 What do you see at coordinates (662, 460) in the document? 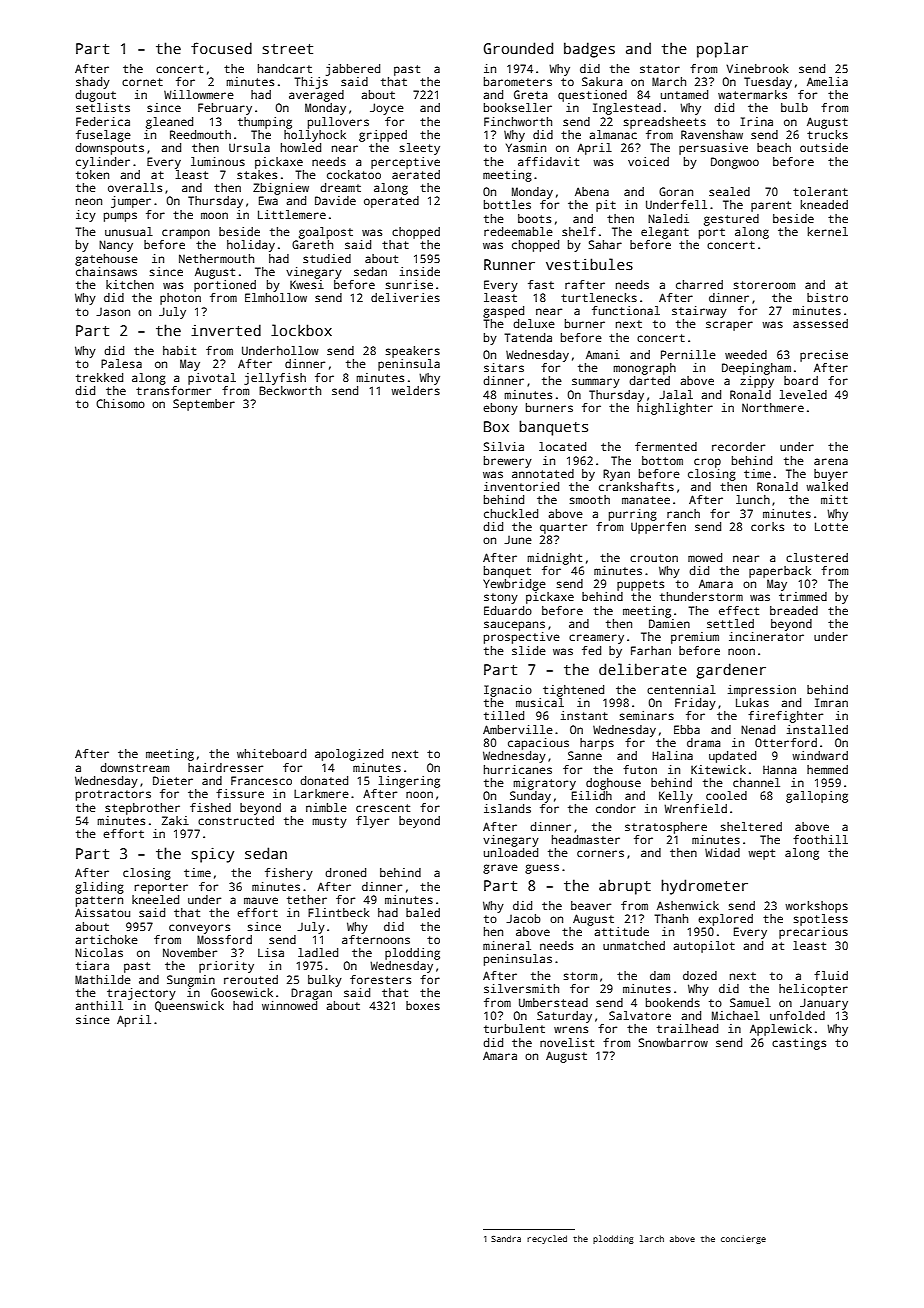
I see `bottom` at bounding box center [662, 460].
